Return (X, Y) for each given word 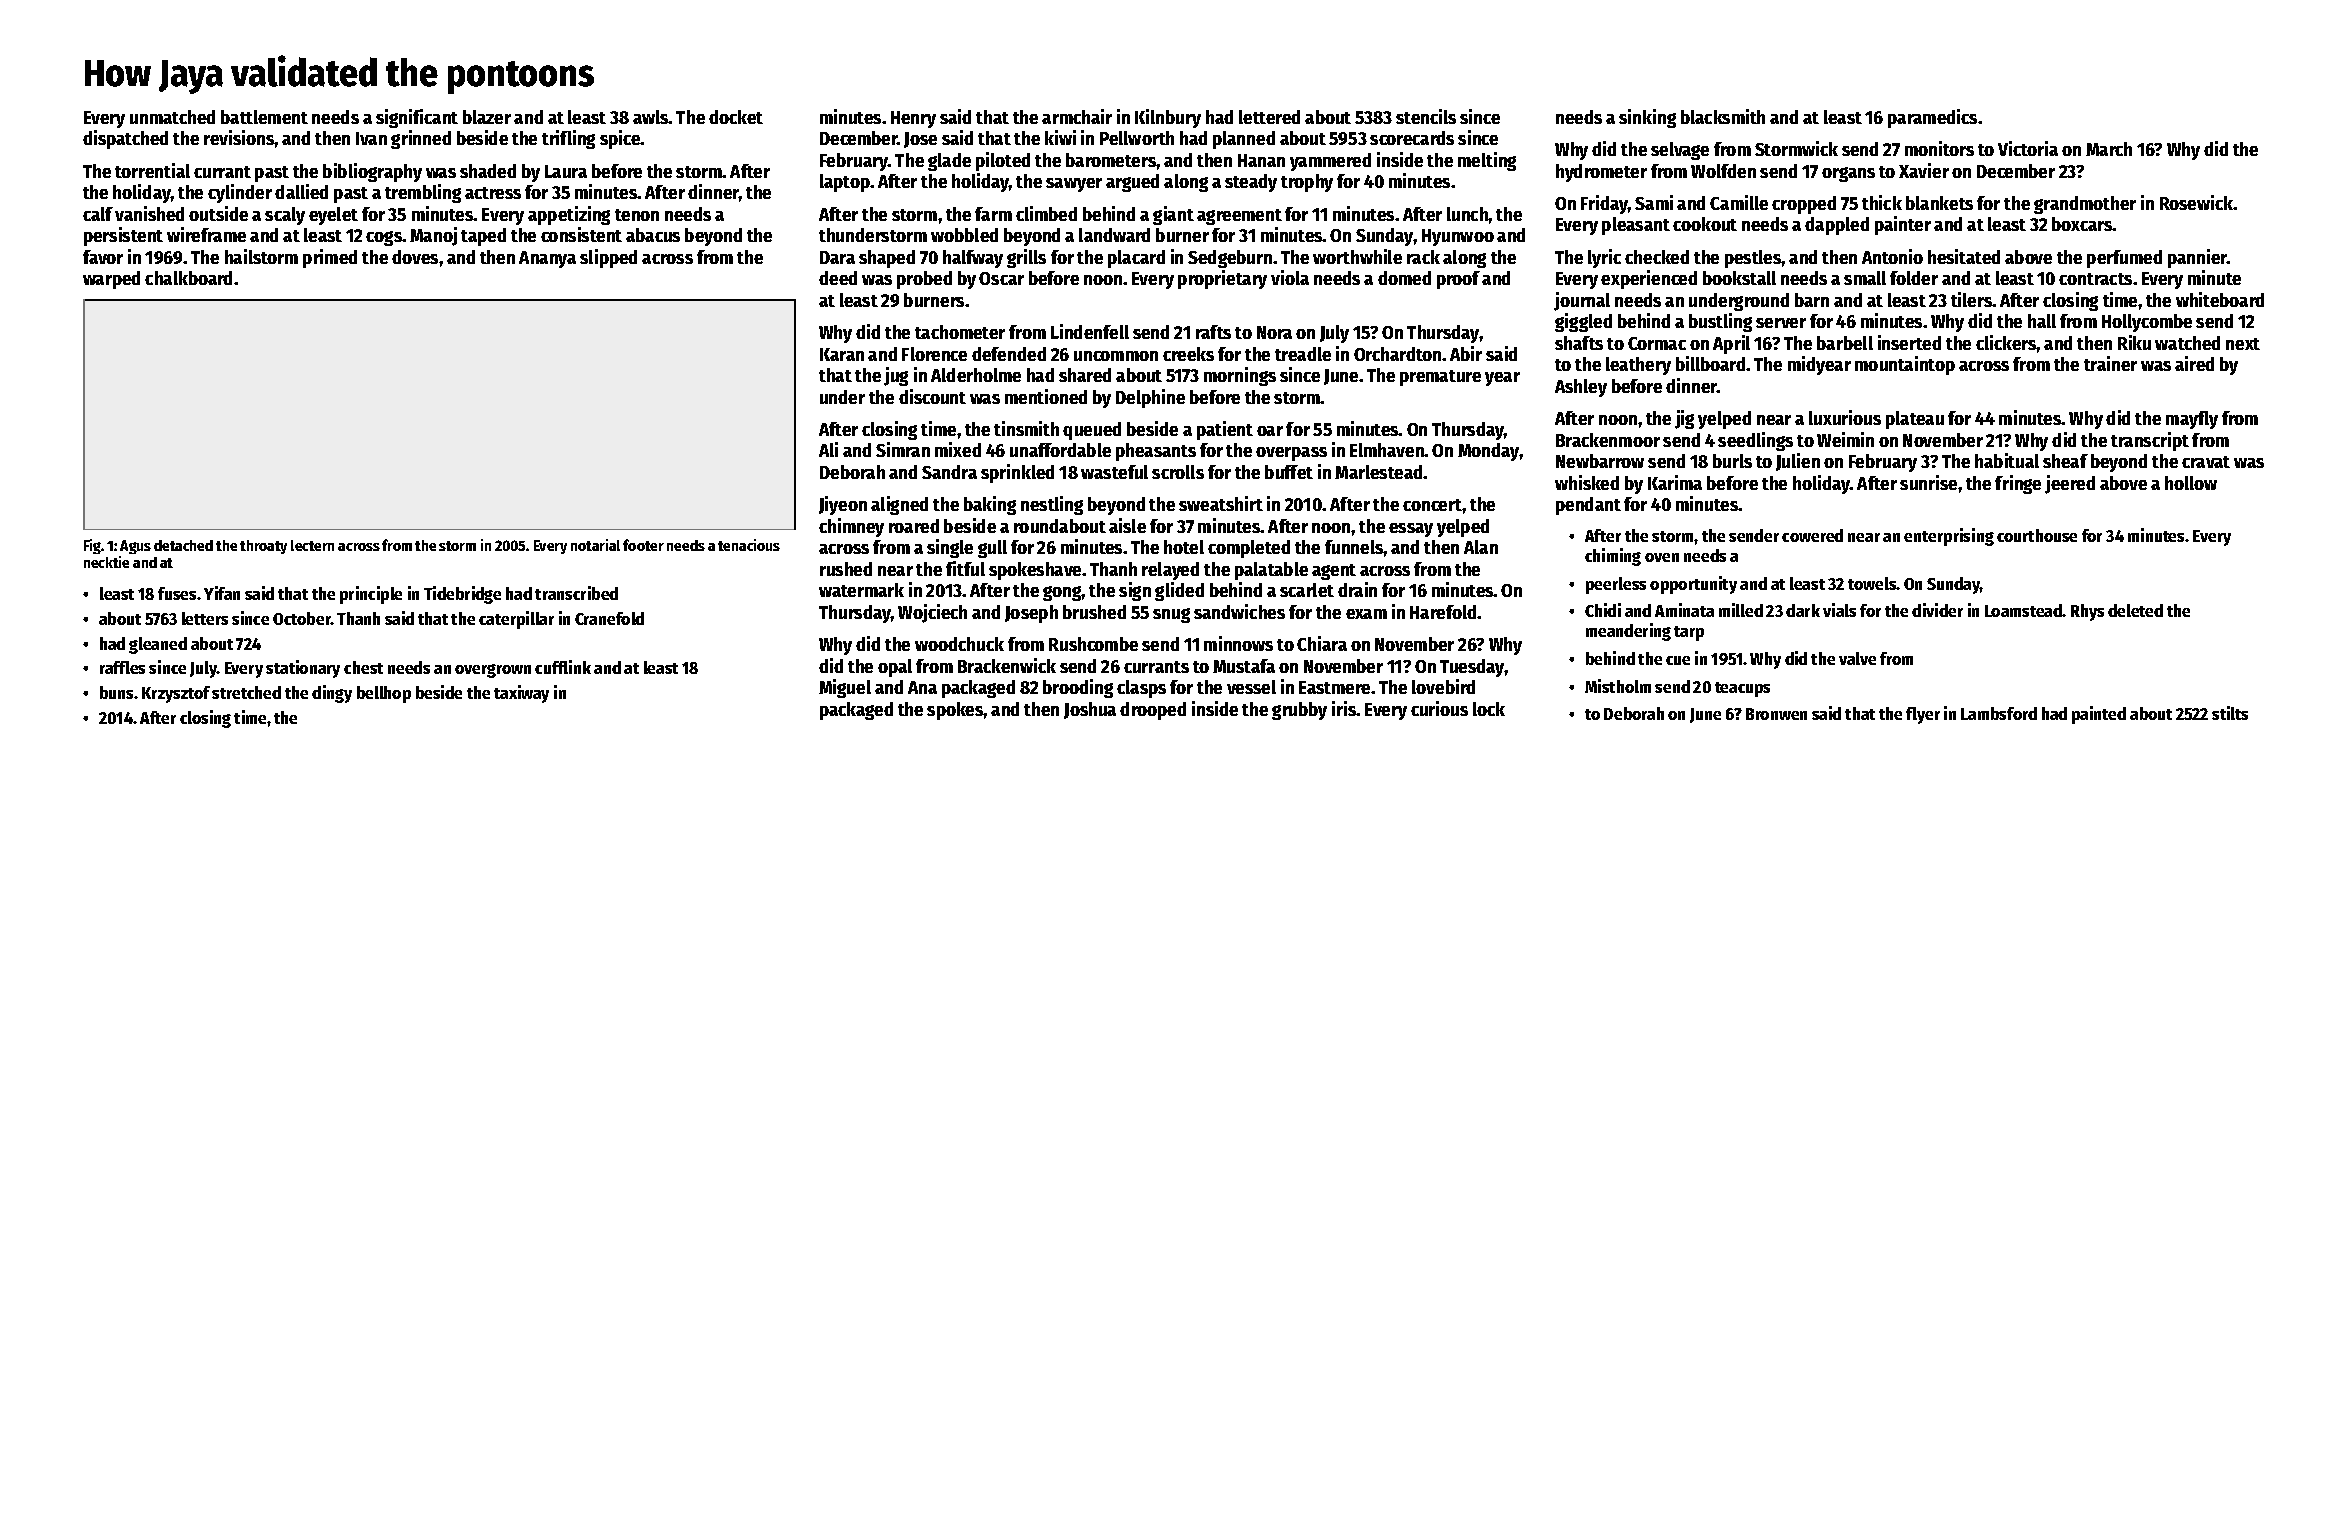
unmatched (172, 117)
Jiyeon (843, 505)
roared (914, 526)
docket (736, 117)
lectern (312, 545)
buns (116, 692)
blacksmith (1723, 116)
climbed (1046, 213)
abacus (653, 235)
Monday (1489, 452)
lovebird (1443, 686)
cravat (2206, 462)
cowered (1812, 535)
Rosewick (2196, 202)
